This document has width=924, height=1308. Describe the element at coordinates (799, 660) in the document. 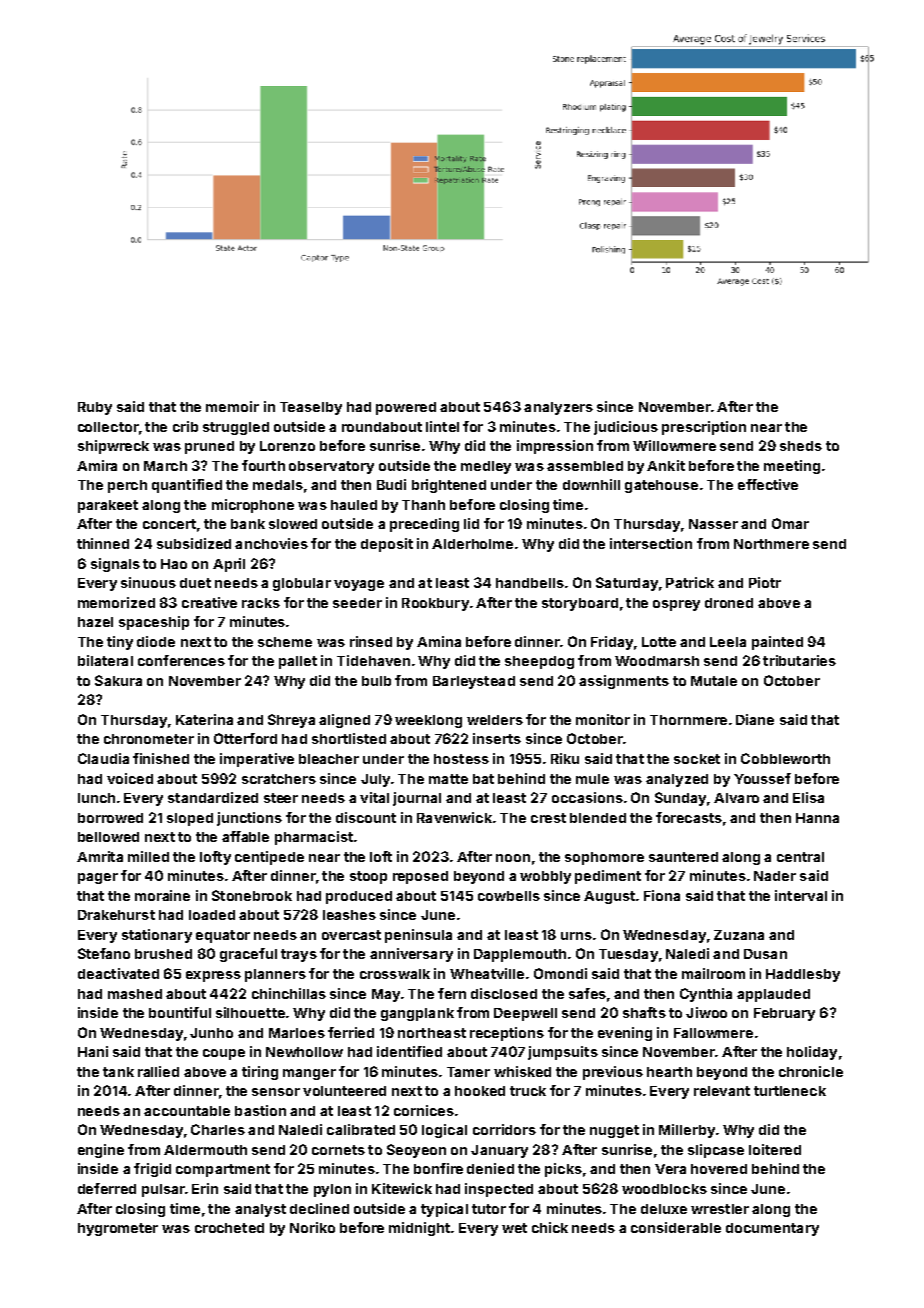

I see `tributaries` at that location.
